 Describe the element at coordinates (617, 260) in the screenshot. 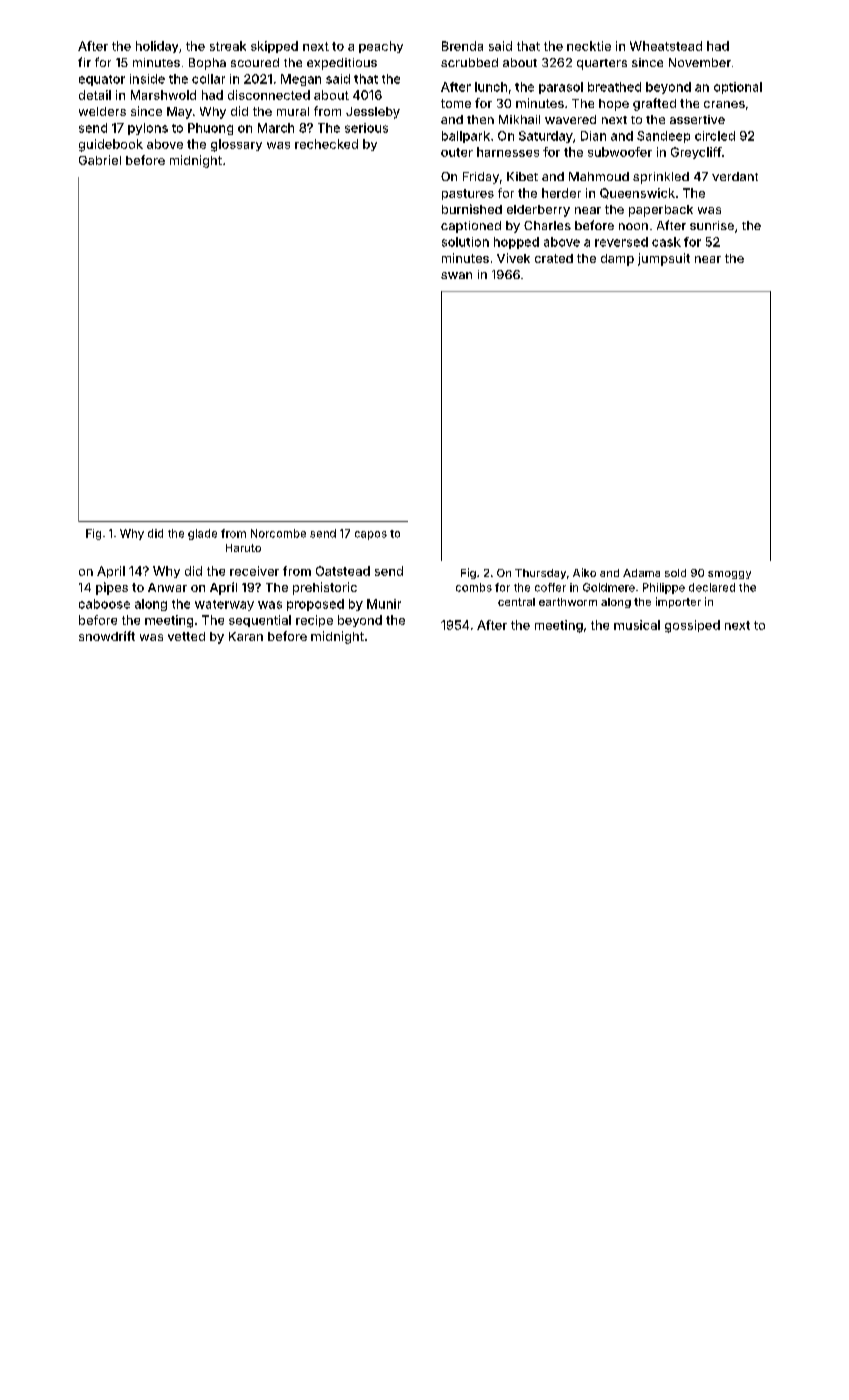

I see `damp` at that location.
